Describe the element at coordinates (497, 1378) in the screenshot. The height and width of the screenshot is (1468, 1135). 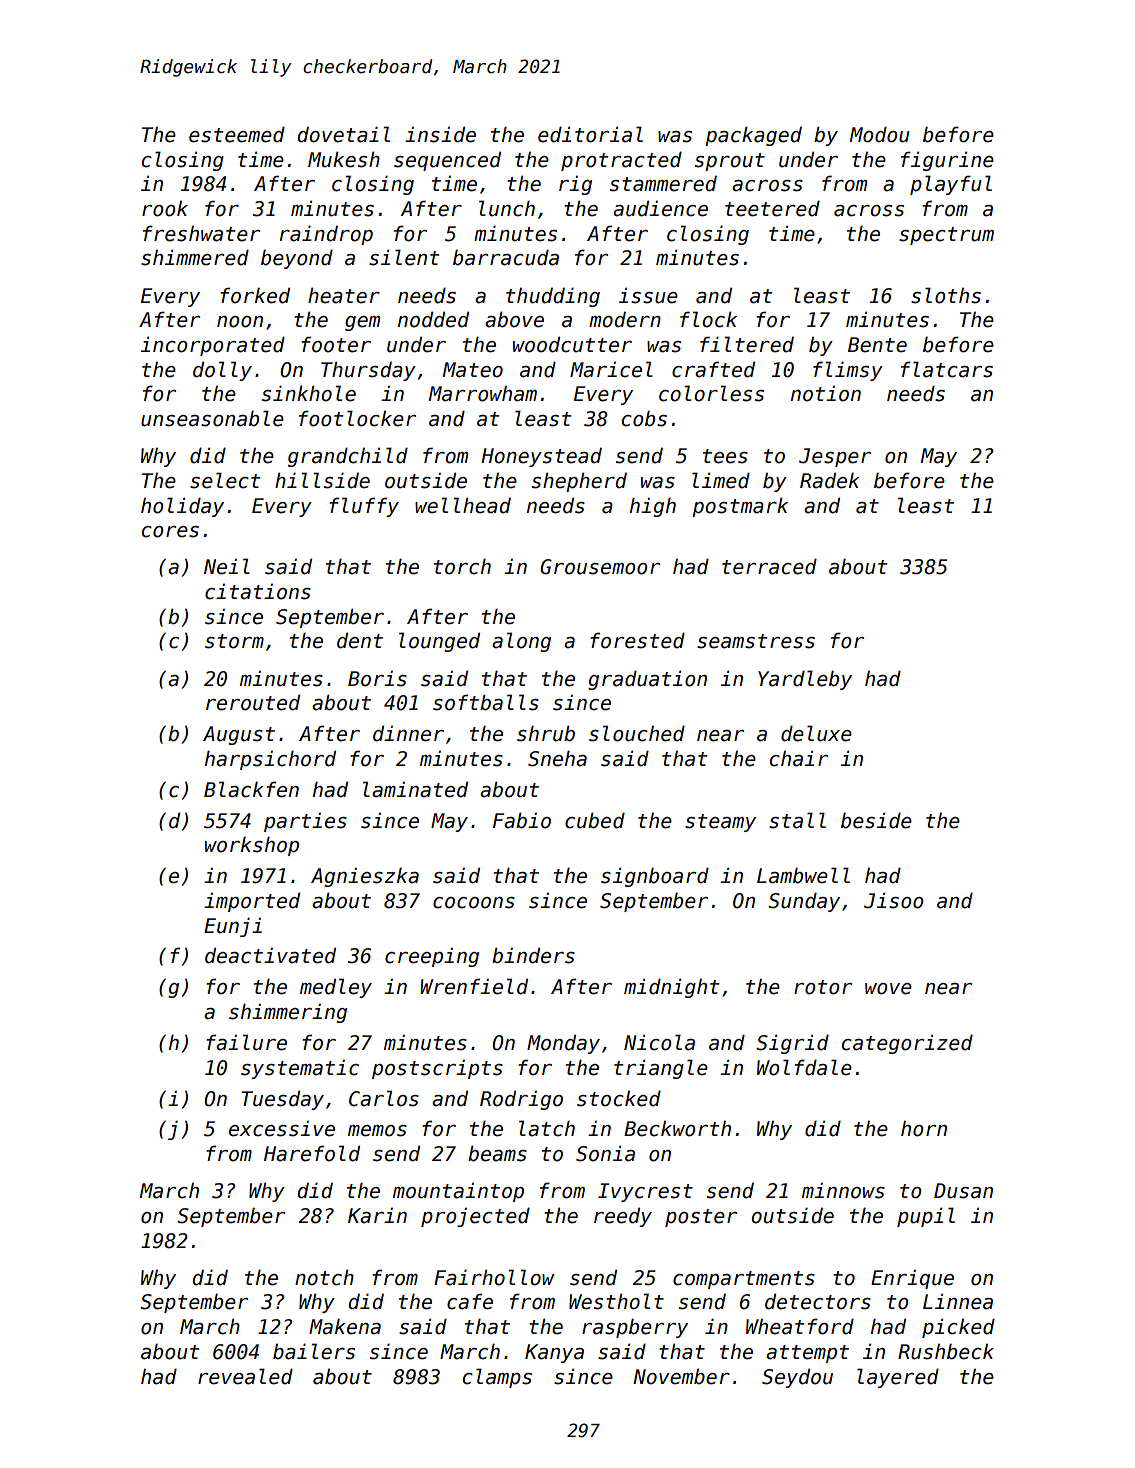
I see `clamps` at that location.
